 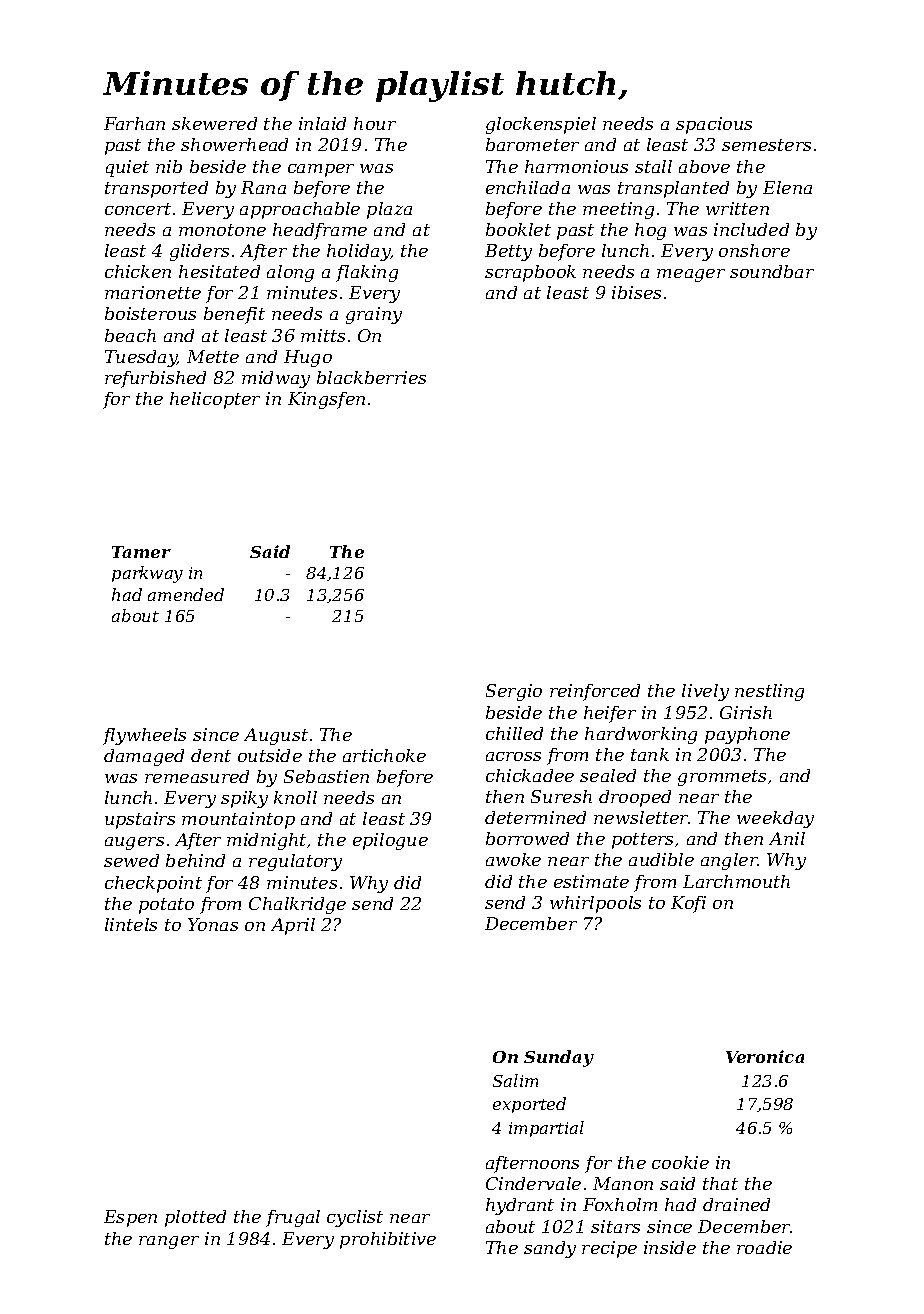 I want to click on Chalkridge, so click(x=297, y=905).
